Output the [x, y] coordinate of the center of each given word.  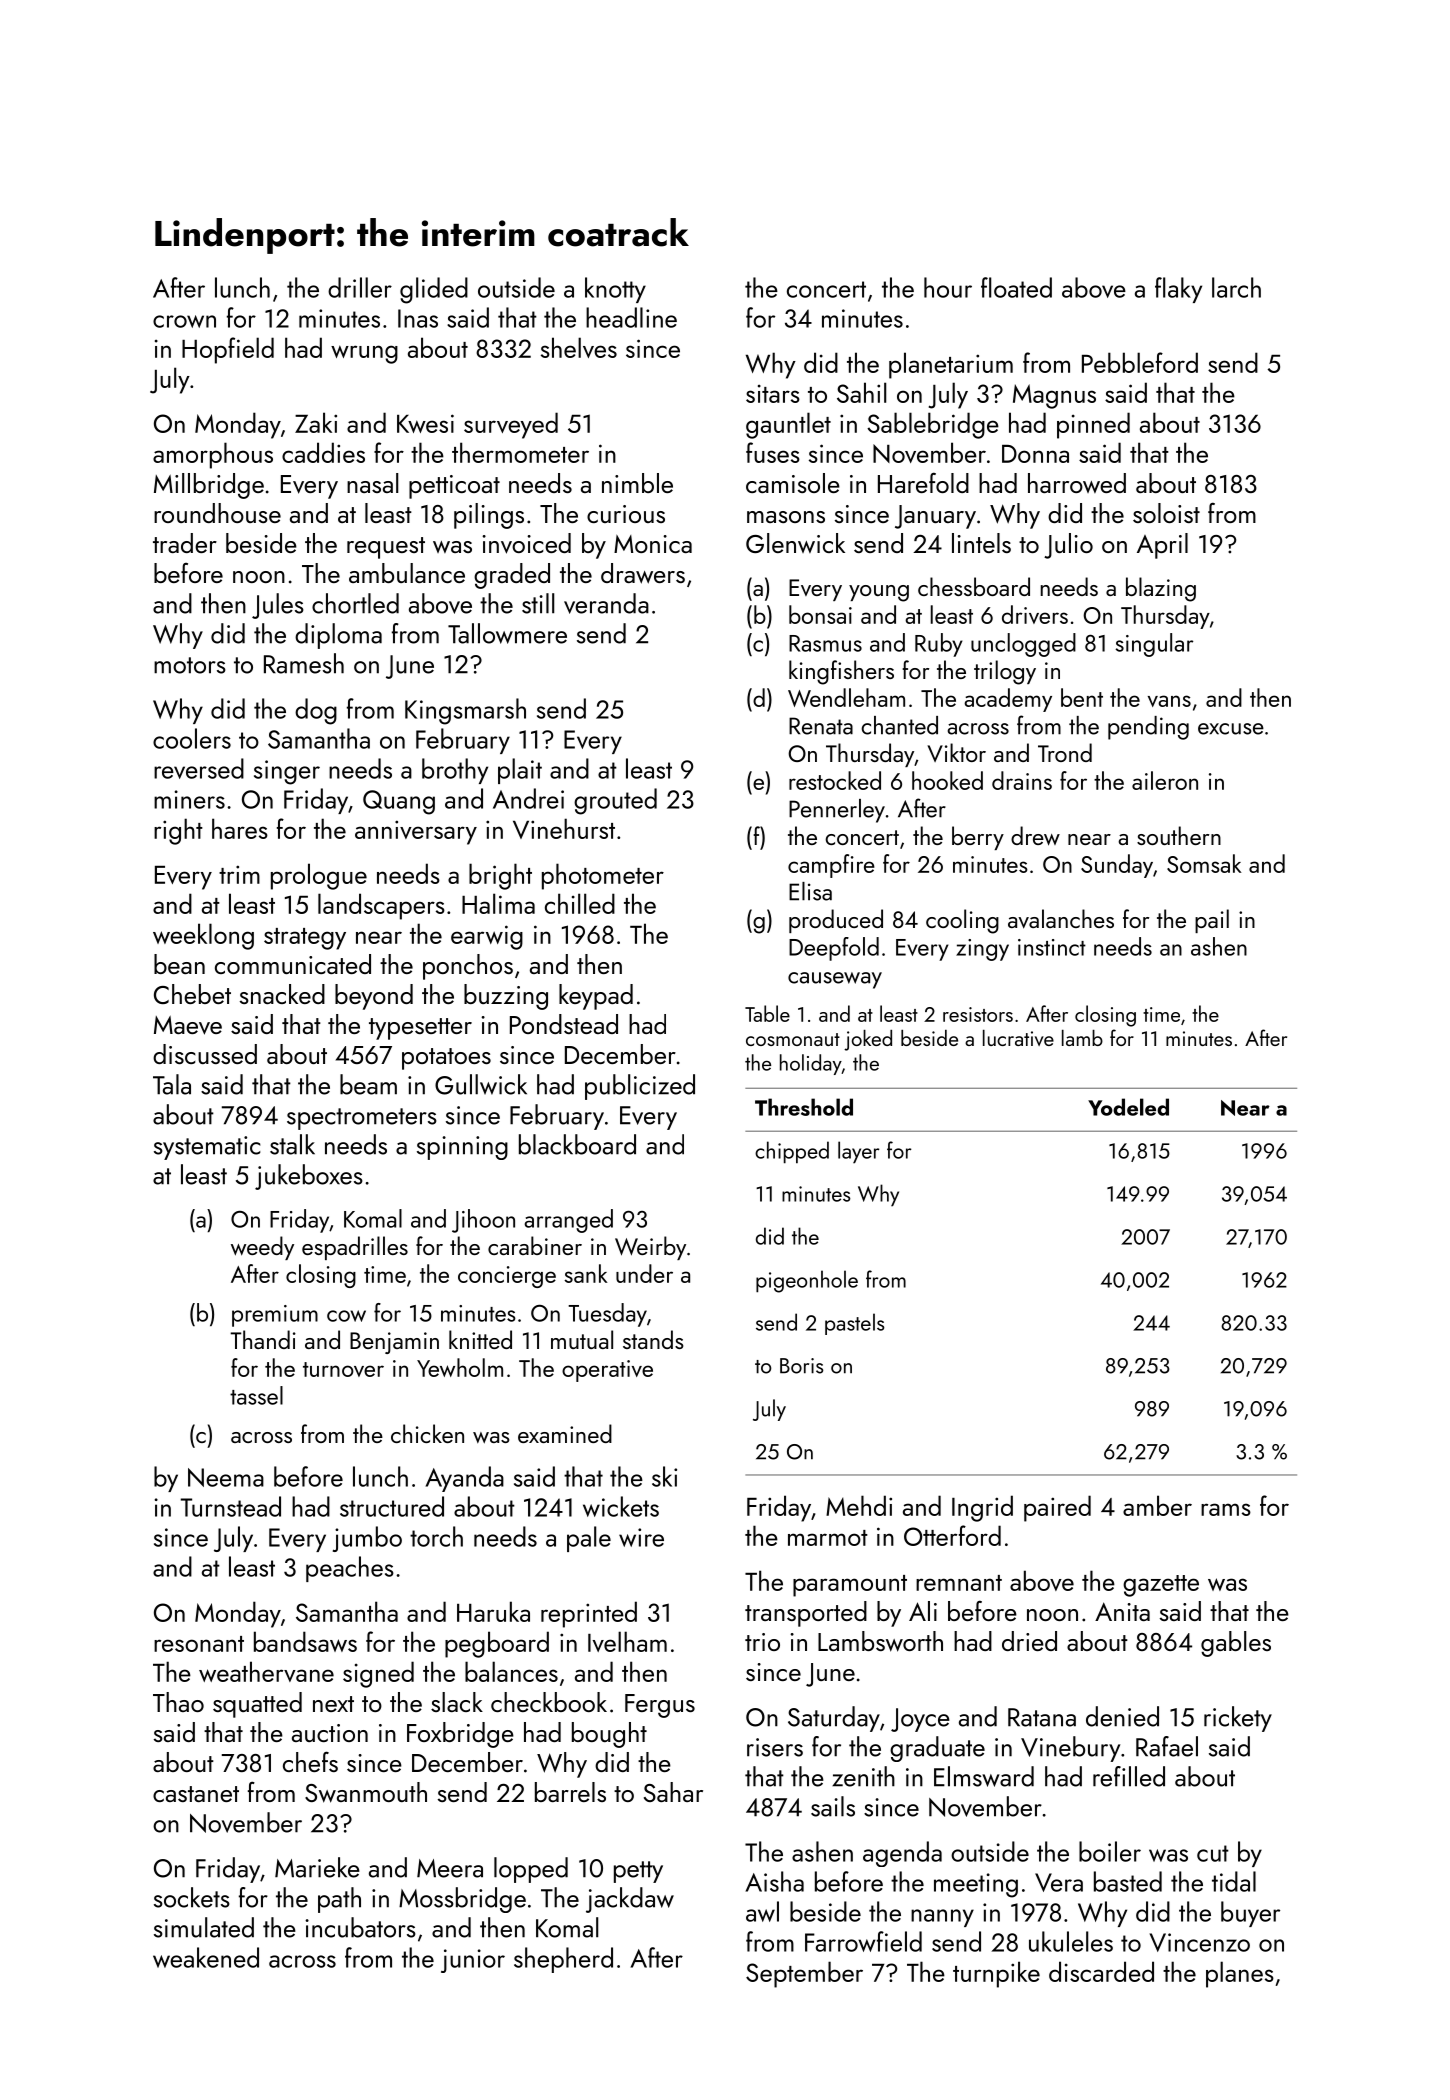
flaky [1178, 290]
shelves [579, 347]
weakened [206, 1957]
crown [184, 321]
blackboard [577, 1144]
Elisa [810, 891]
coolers [192, 738]
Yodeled [1128, 1107]
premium [275, 1316]
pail [1212, 921]
